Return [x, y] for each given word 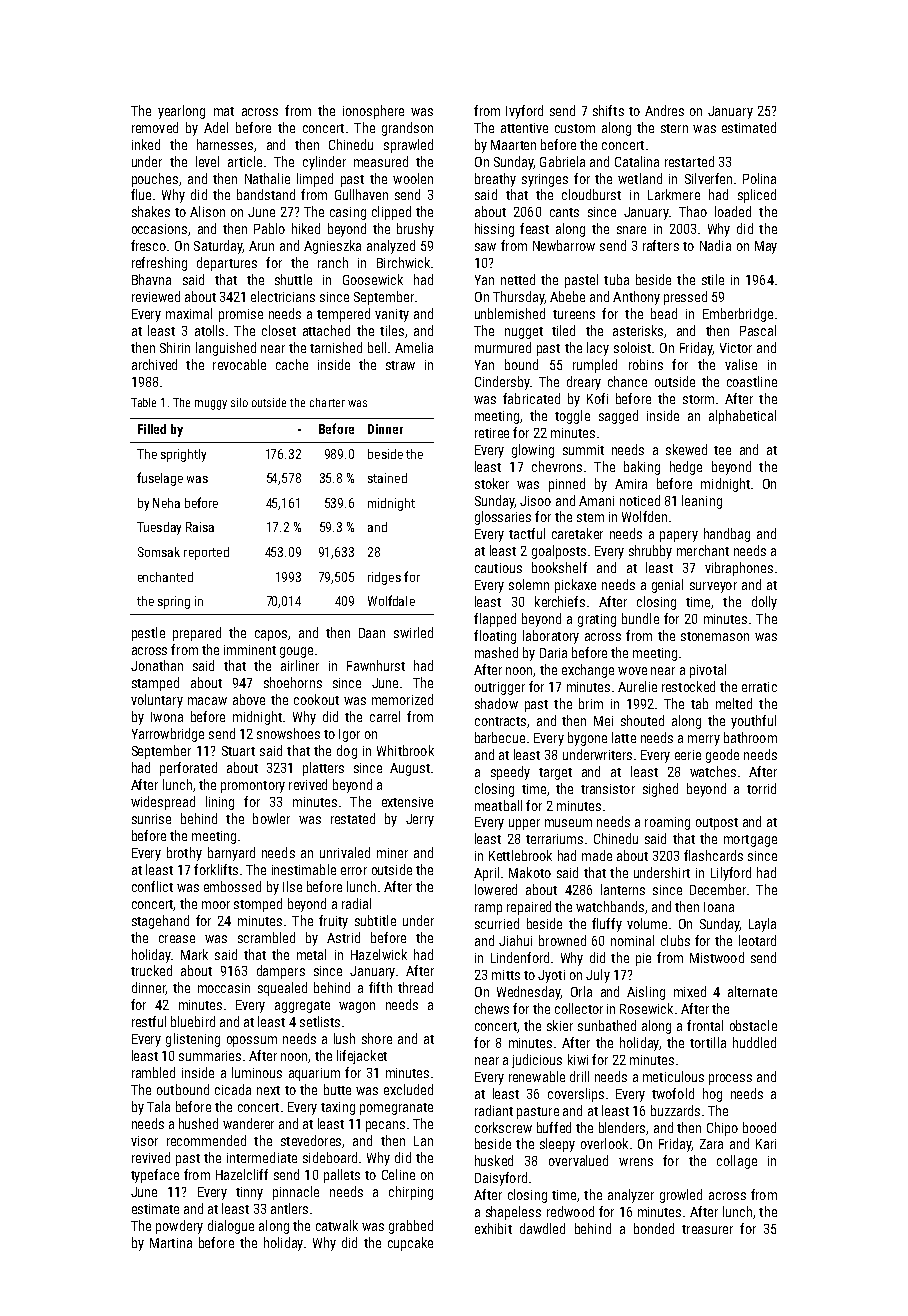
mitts [506, 975]
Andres [664, 110]
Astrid [343, 937]
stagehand [160, 922]
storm [698, 399]
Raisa [200, 527]
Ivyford [524, 112]
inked [146, 144]
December [718, 889]
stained [387, 478]
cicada [233, 1089]
